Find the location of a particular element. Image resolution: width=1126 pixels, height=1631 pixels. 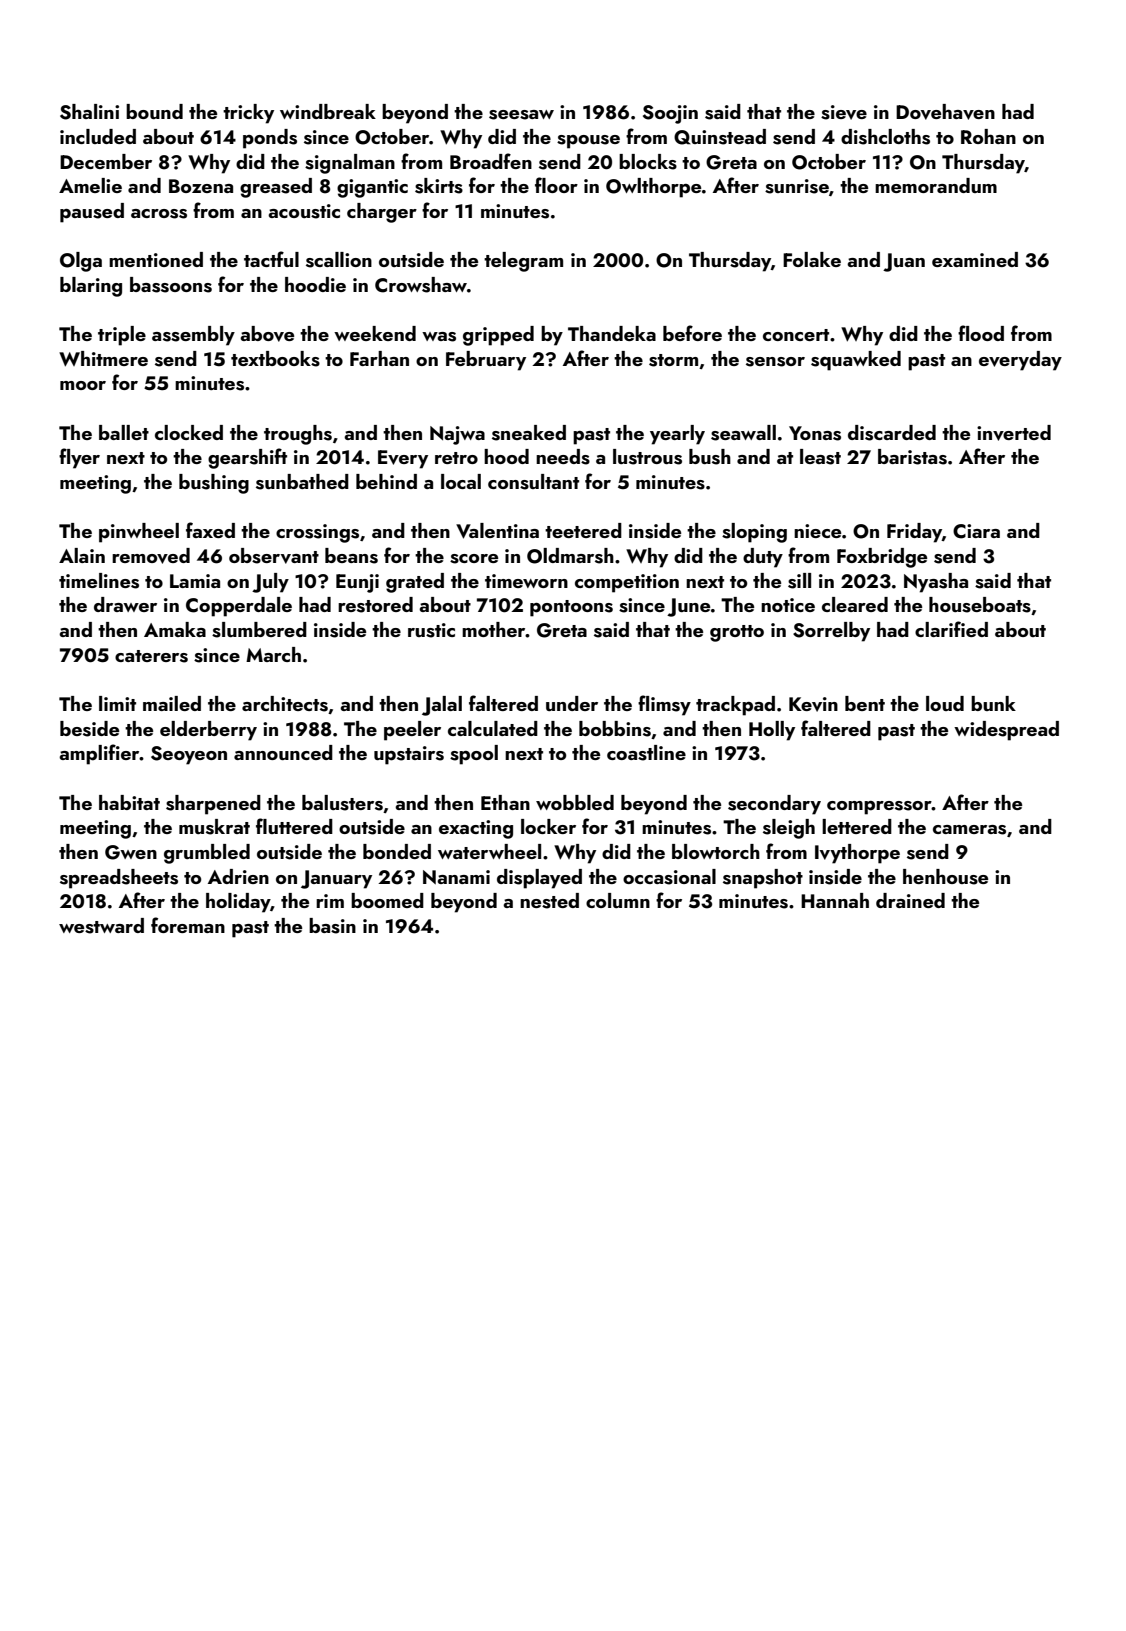

under is located at coordinates (572, 703).
